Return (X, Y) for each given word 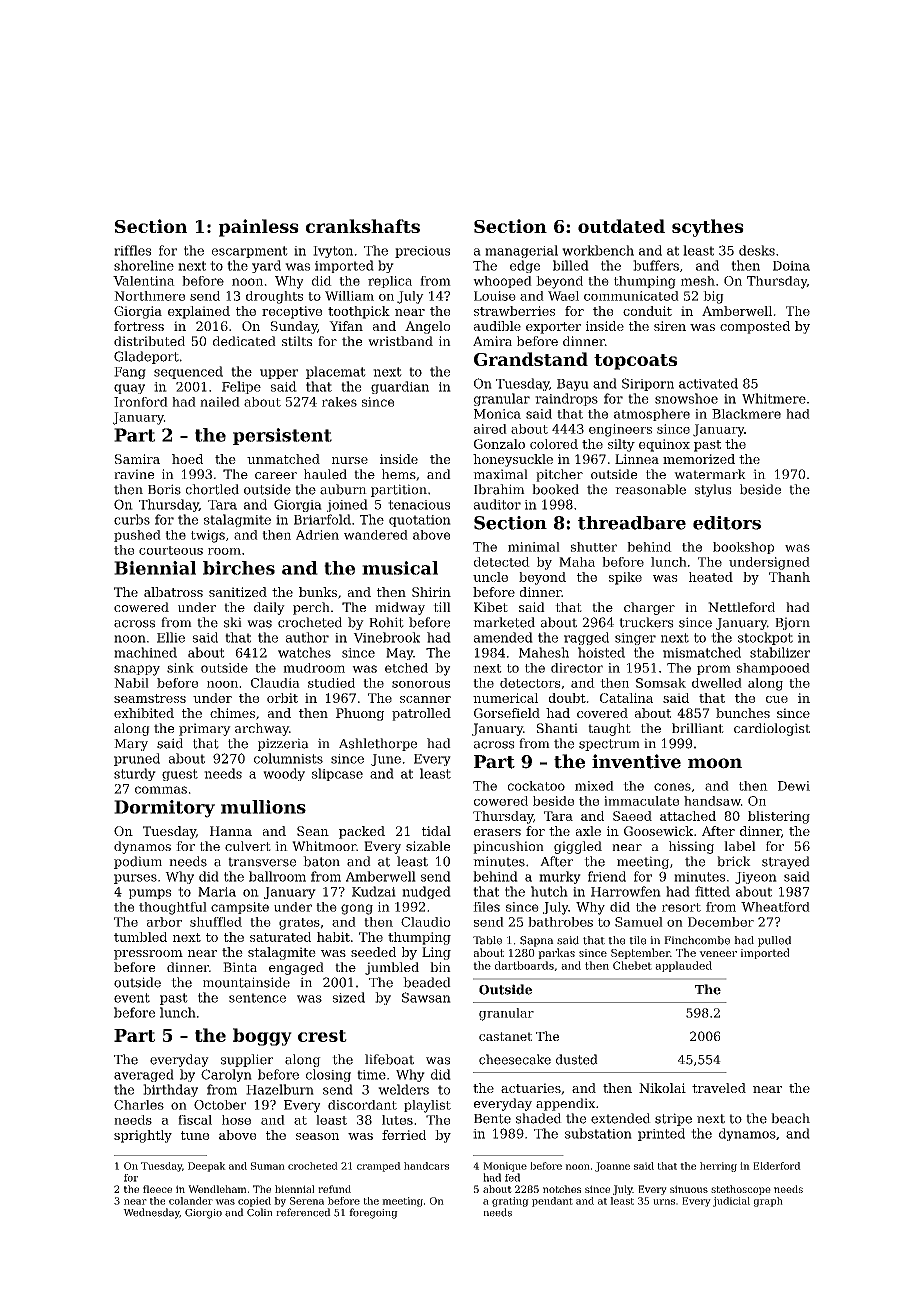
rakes (339, 402)
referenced (303, 1212)
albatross (173, 592)
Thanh (789, 577)
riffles (132, 250)
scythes (708, 228)
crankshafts (363, 226)
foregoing (373, 1213)
